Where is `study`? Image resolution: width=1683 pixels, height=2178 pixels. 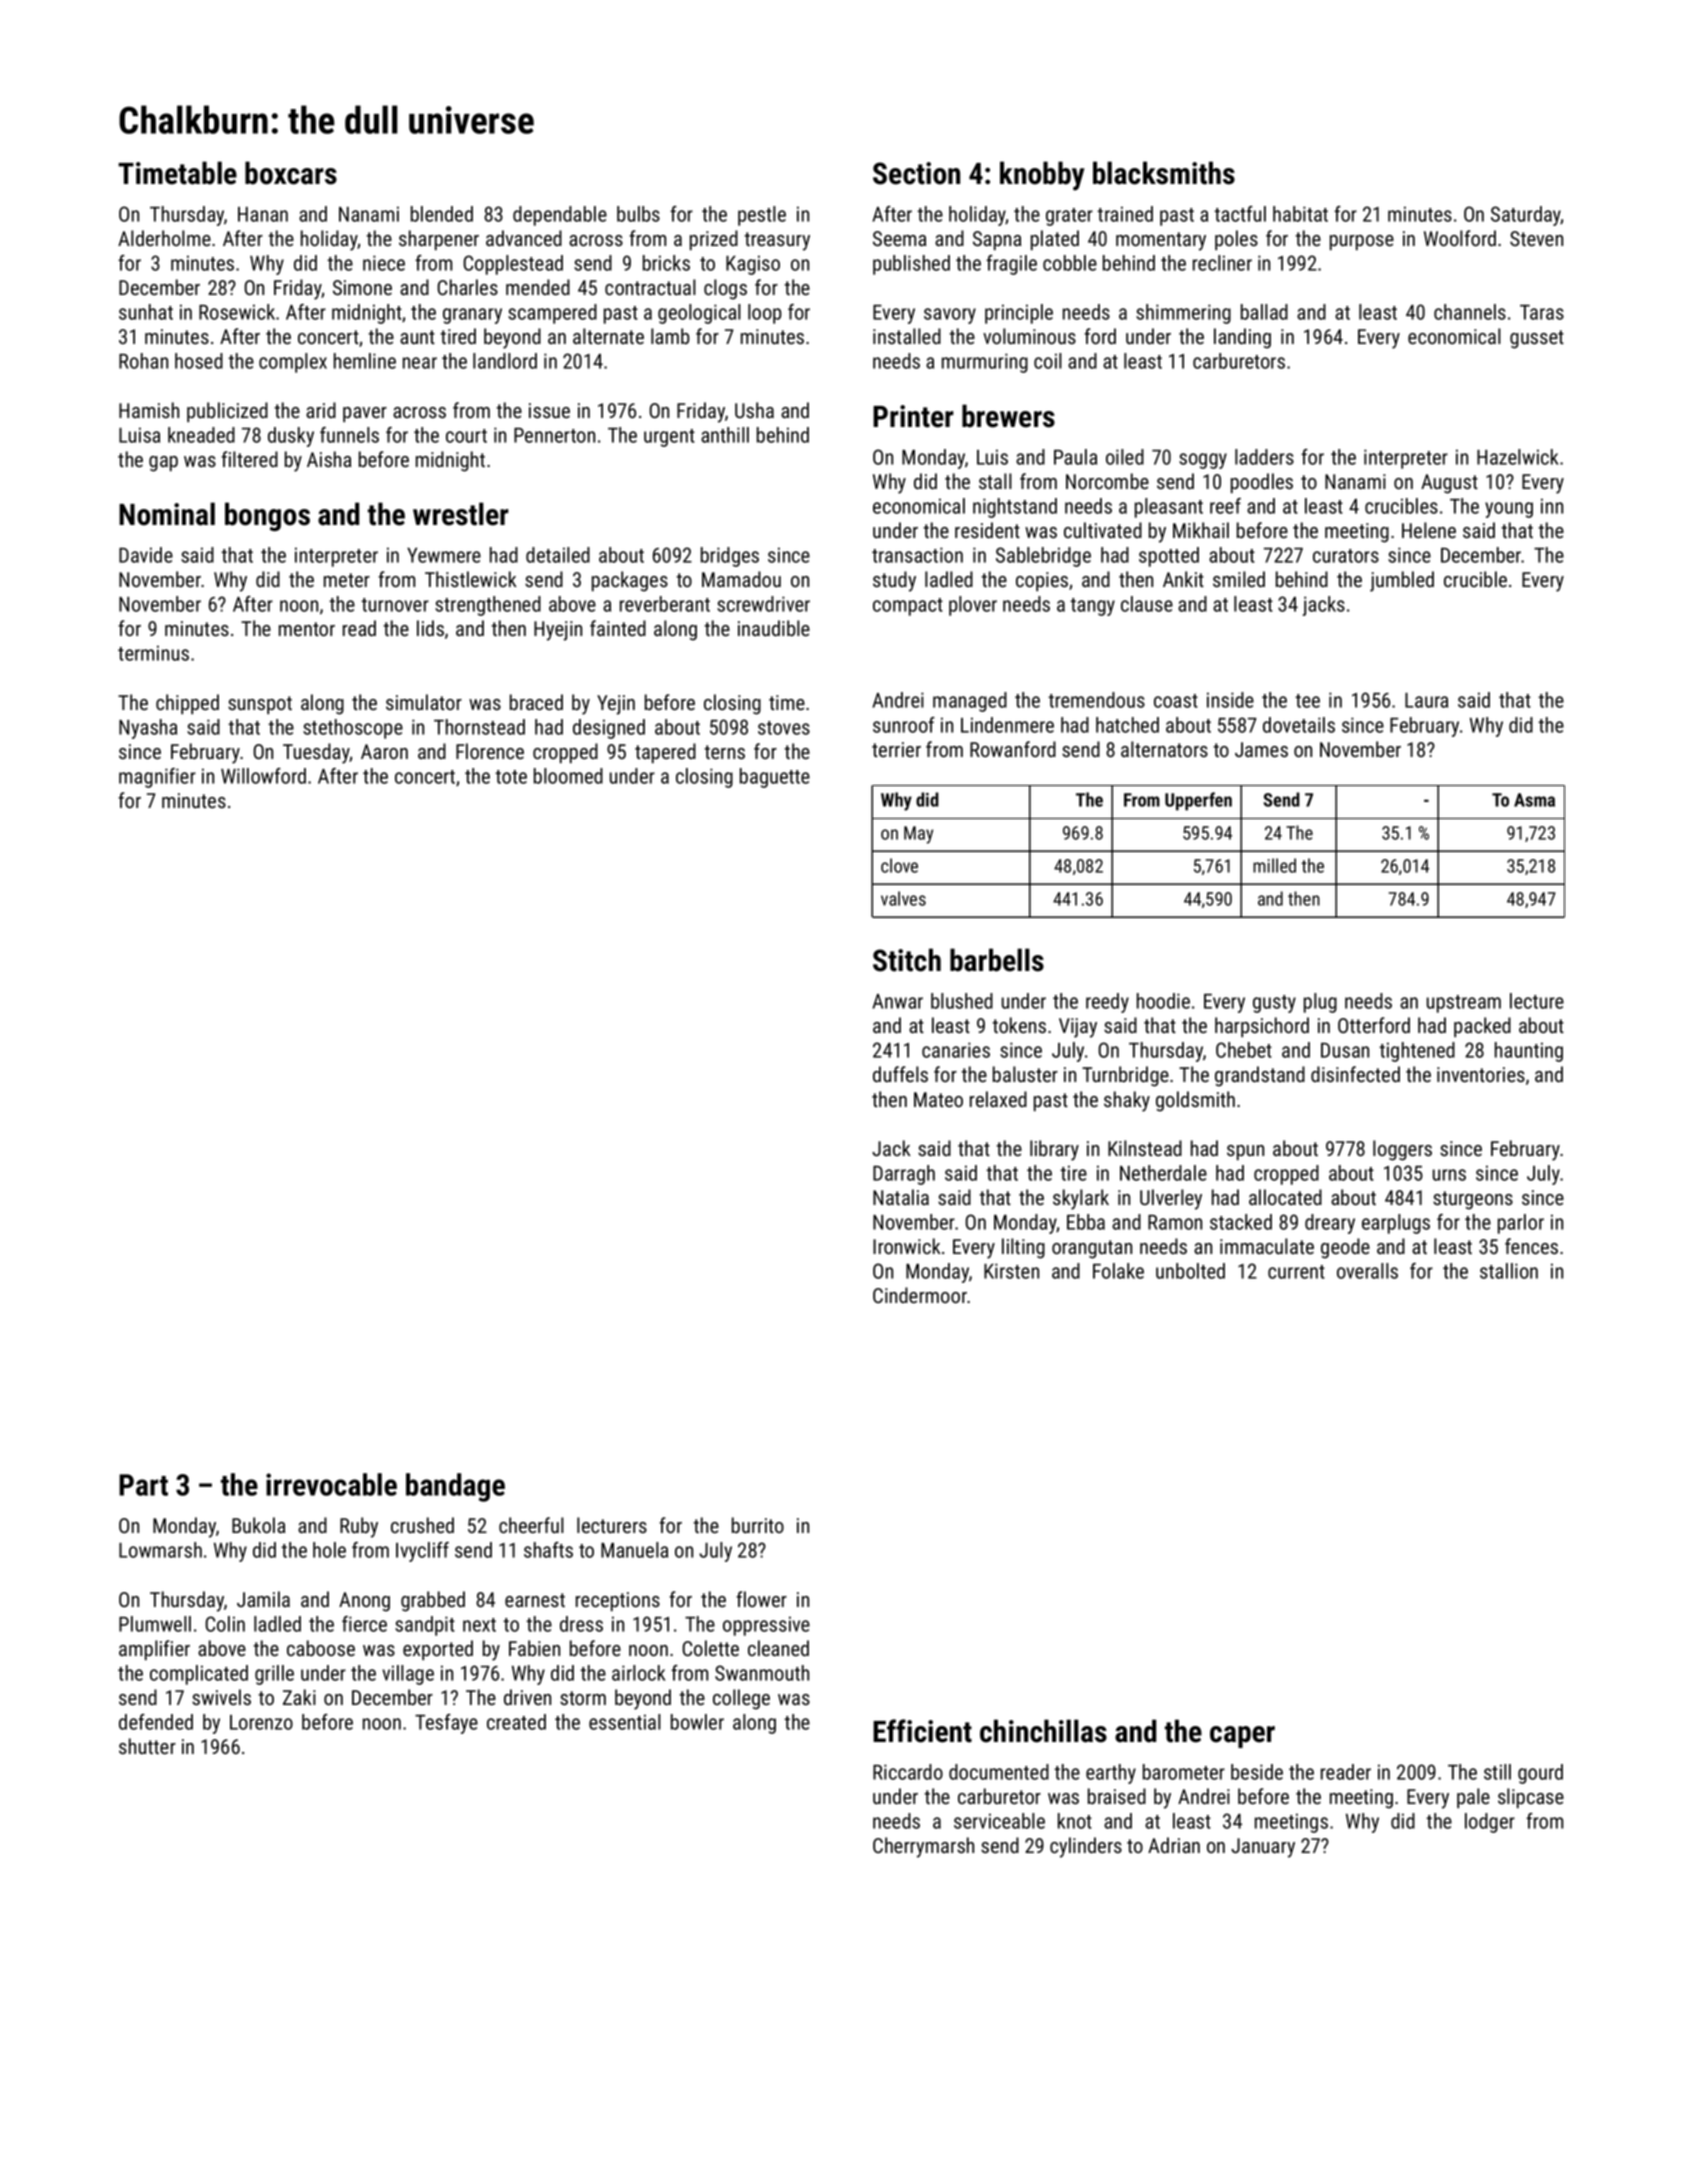
study is located at coordinates (894, 581).
